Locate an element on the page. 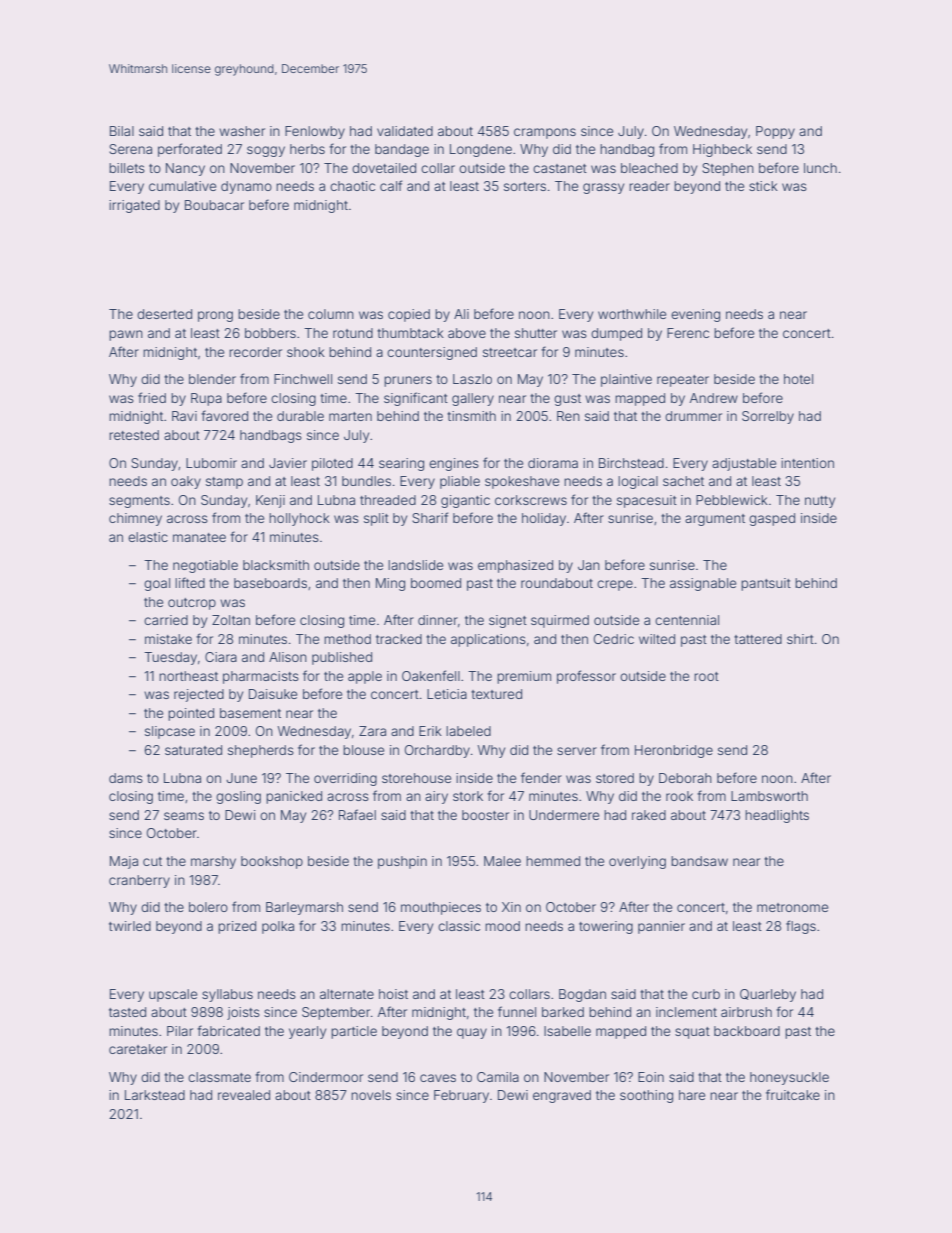 This document has width=952, height=1233. marshy is located at coordinates (213, 862).
